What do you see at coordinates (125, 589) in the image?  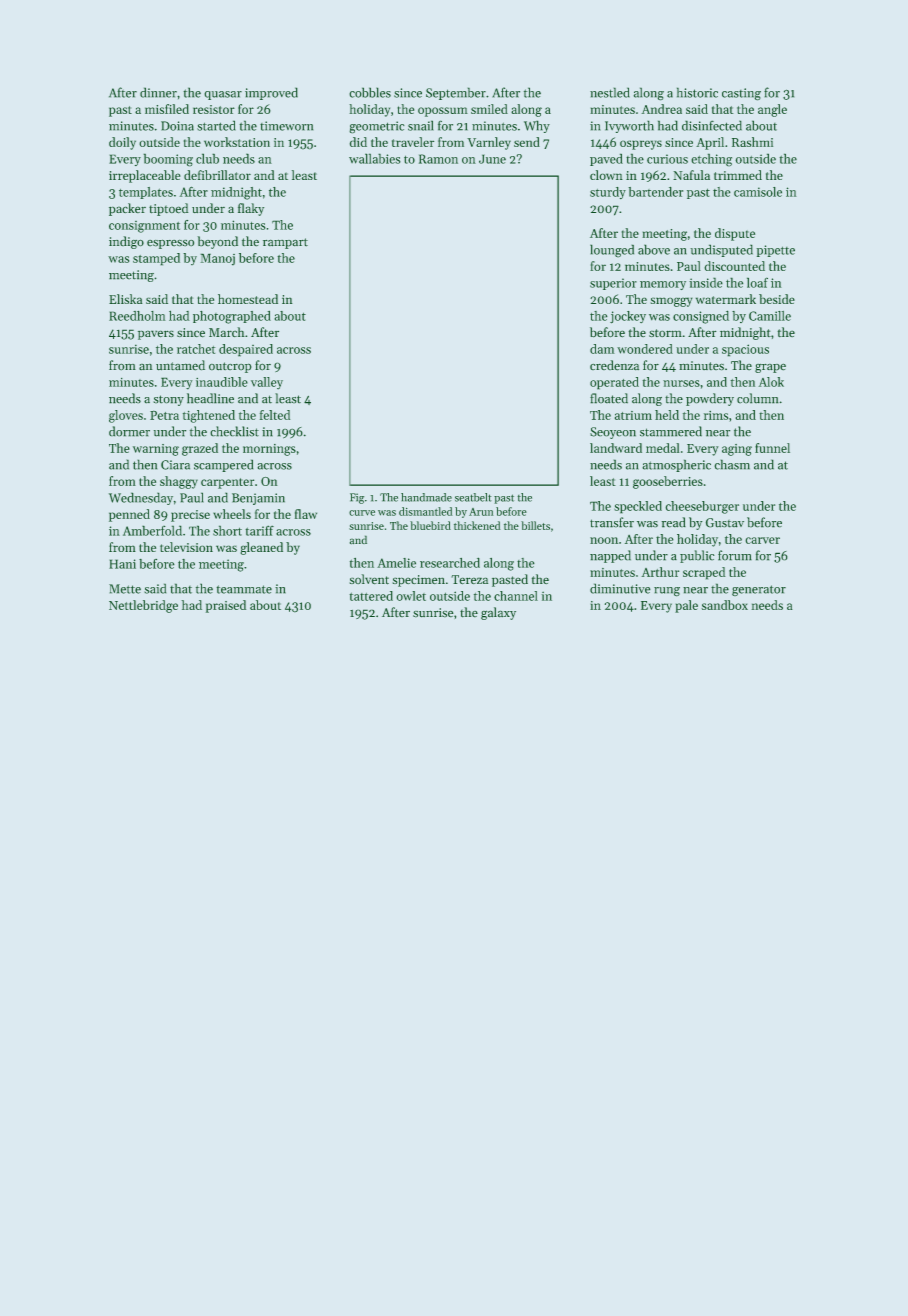 I see `Mette` at bounding box center [125, 589].
